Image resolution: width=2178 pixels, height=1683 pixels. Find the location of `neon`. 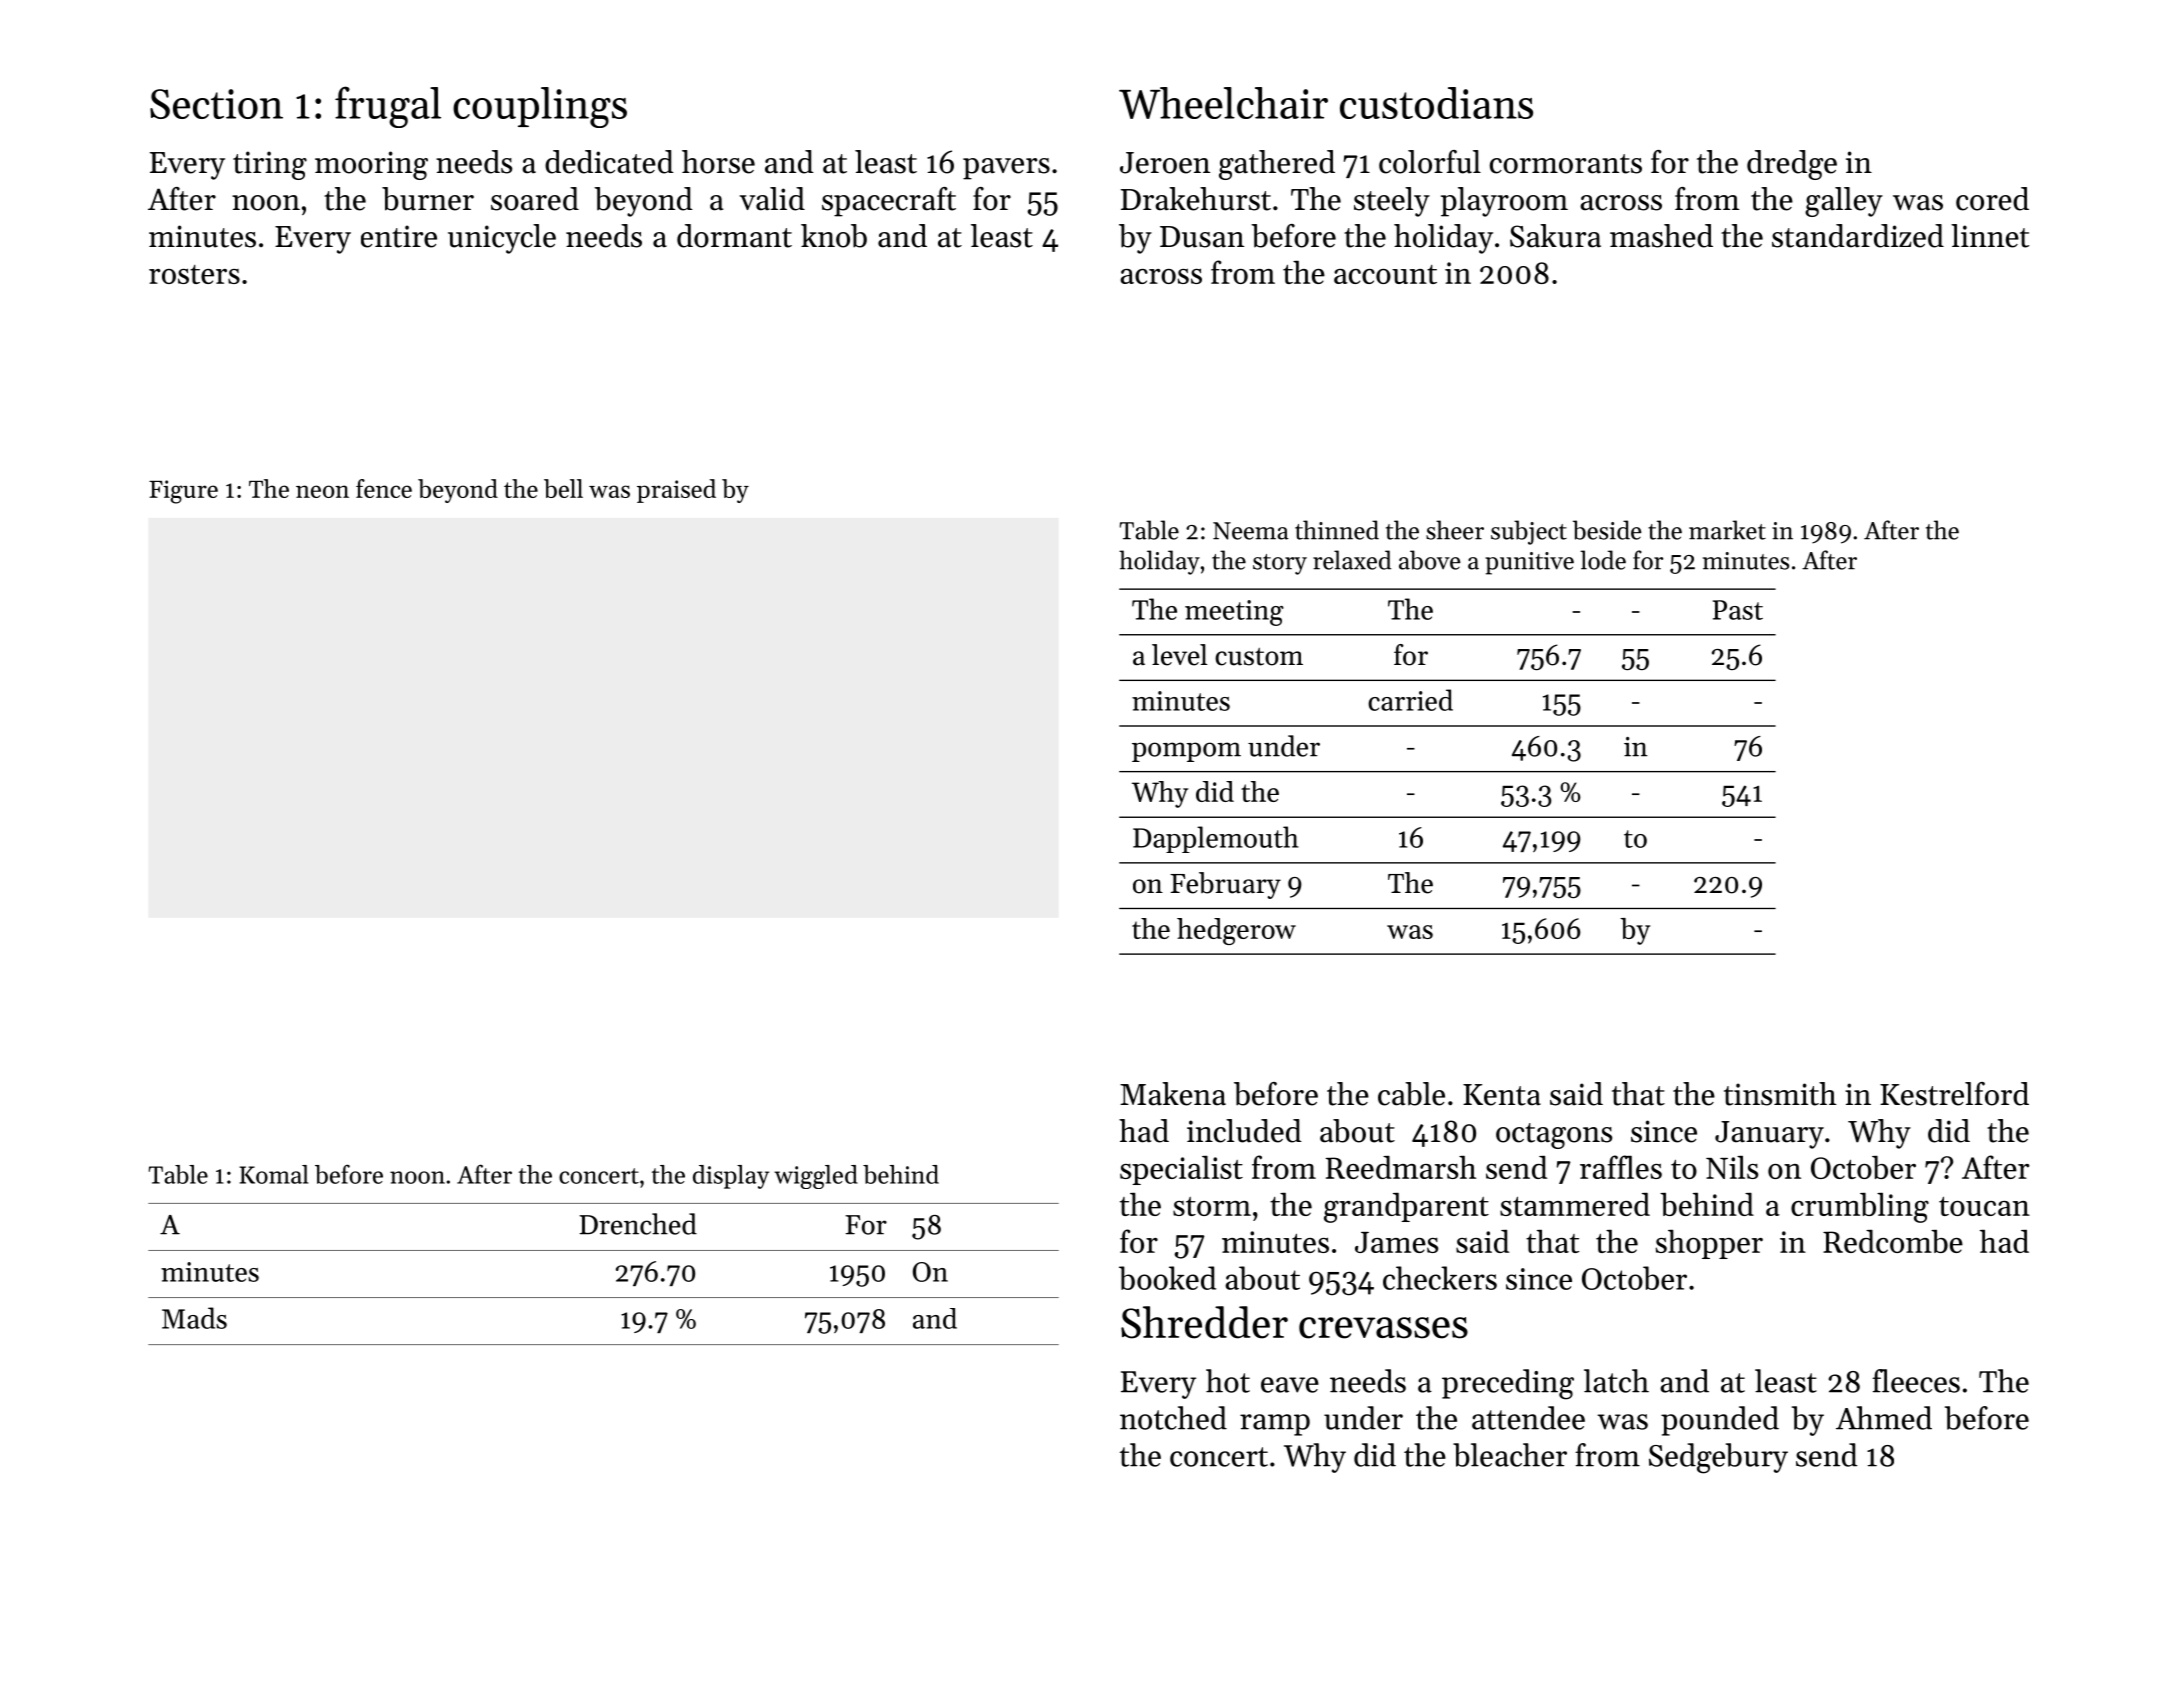

neon is located at coordinates (322, 491).
